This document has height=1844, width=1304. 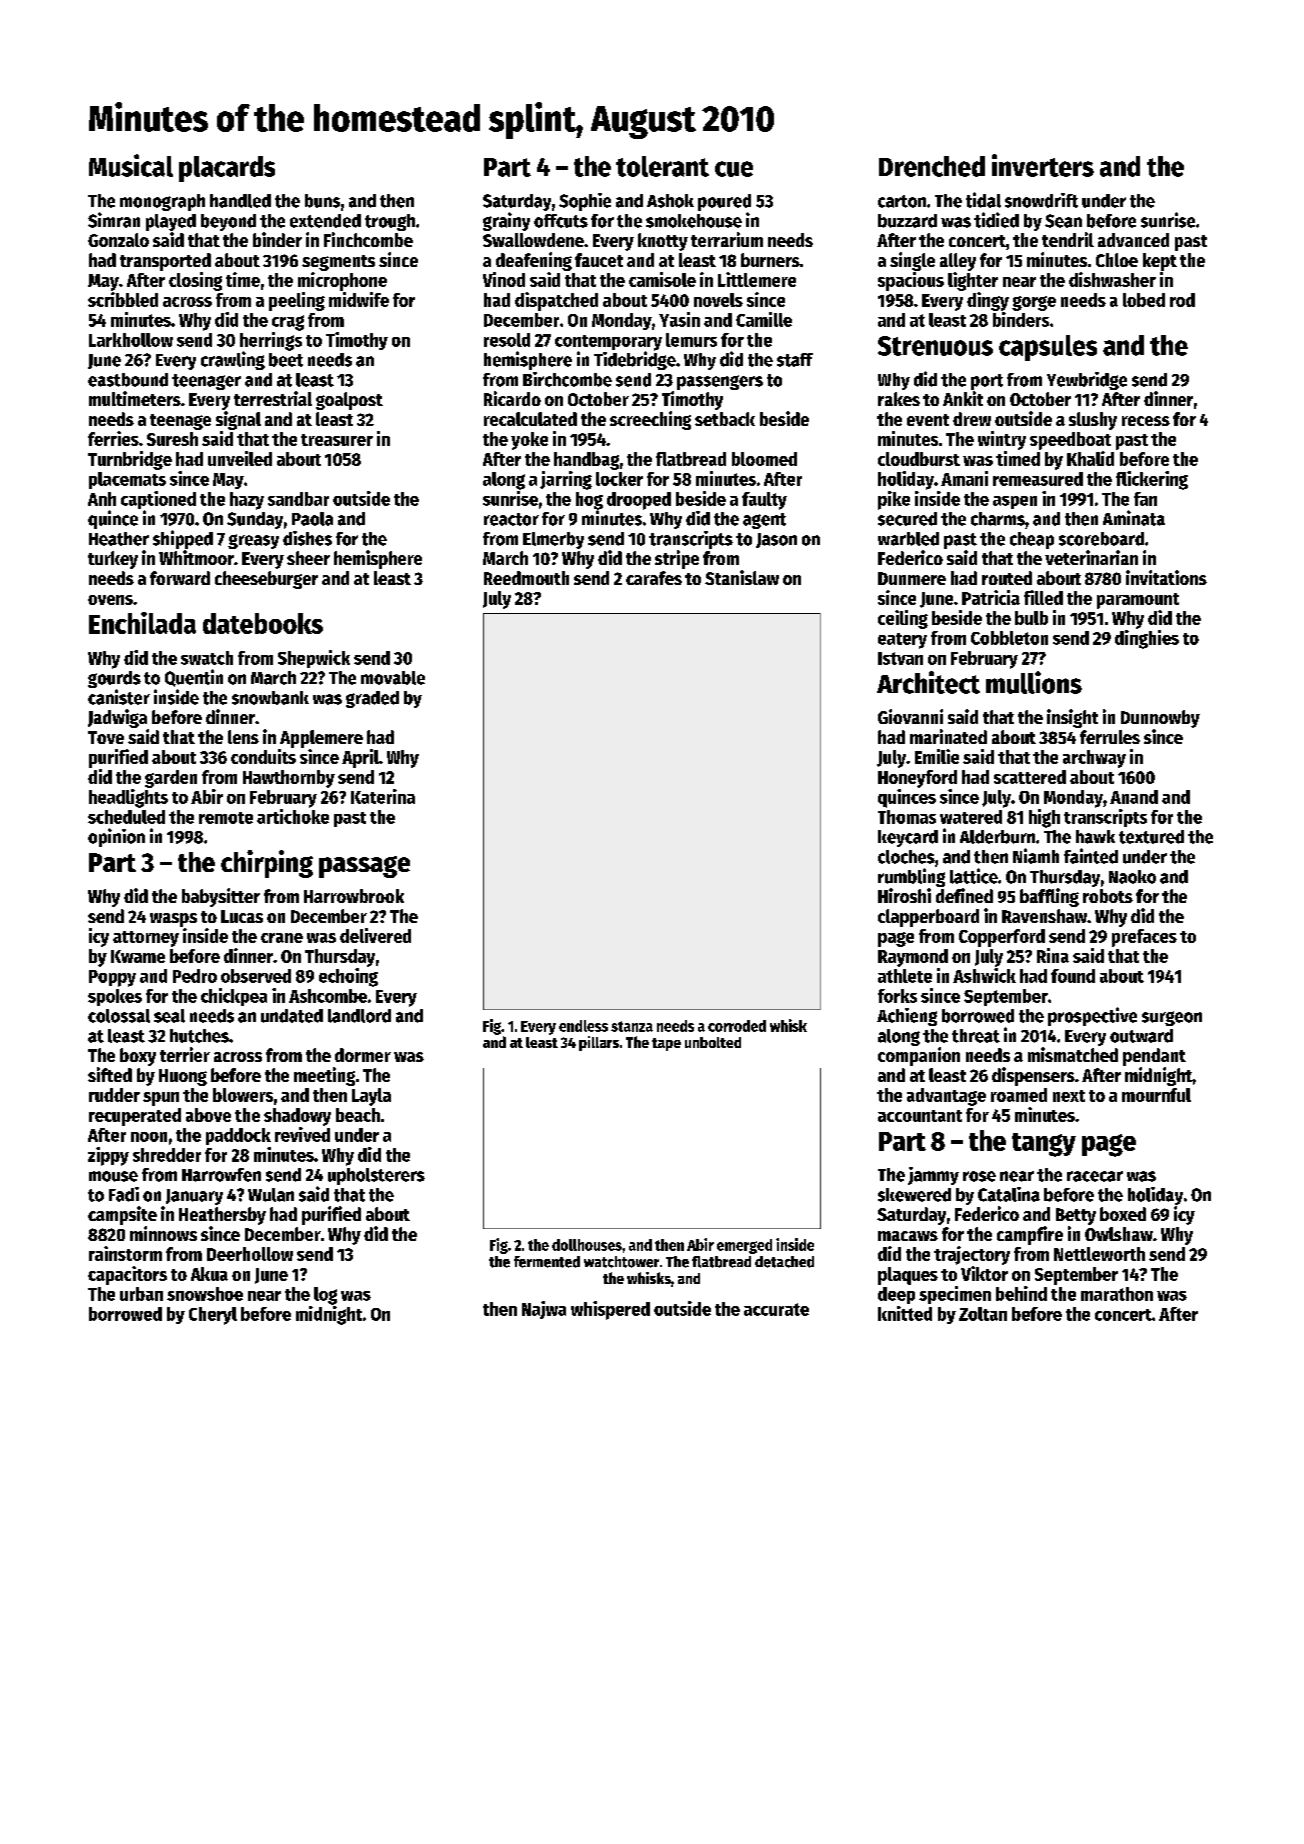 What do you see at coordinates (169, 1016) in the document?
I see `seal` at bounding box center [169, 1016].
